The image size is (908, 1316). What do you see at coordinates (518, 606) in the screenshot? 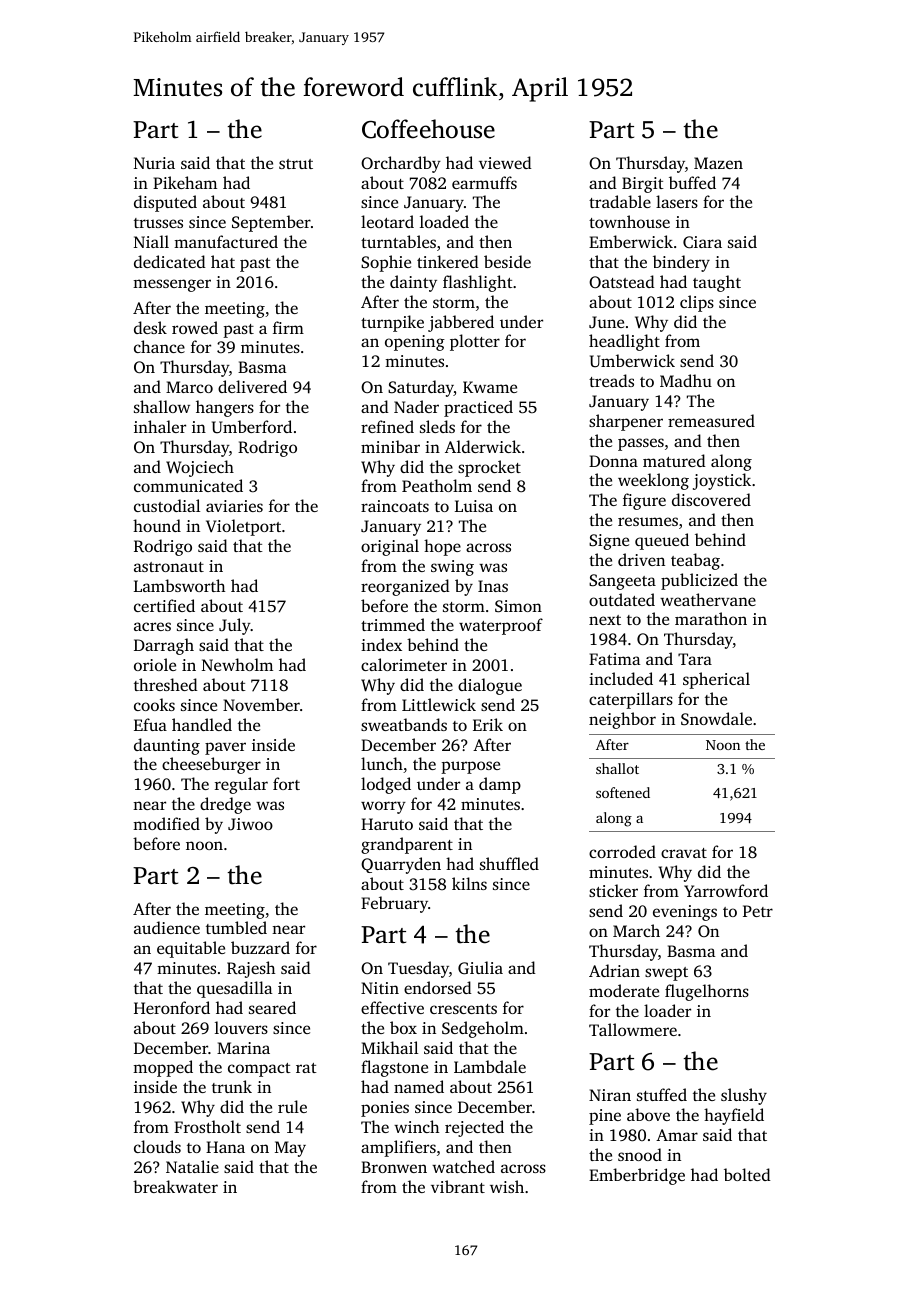
I see `Simon` at bounding box center [518, 606].
